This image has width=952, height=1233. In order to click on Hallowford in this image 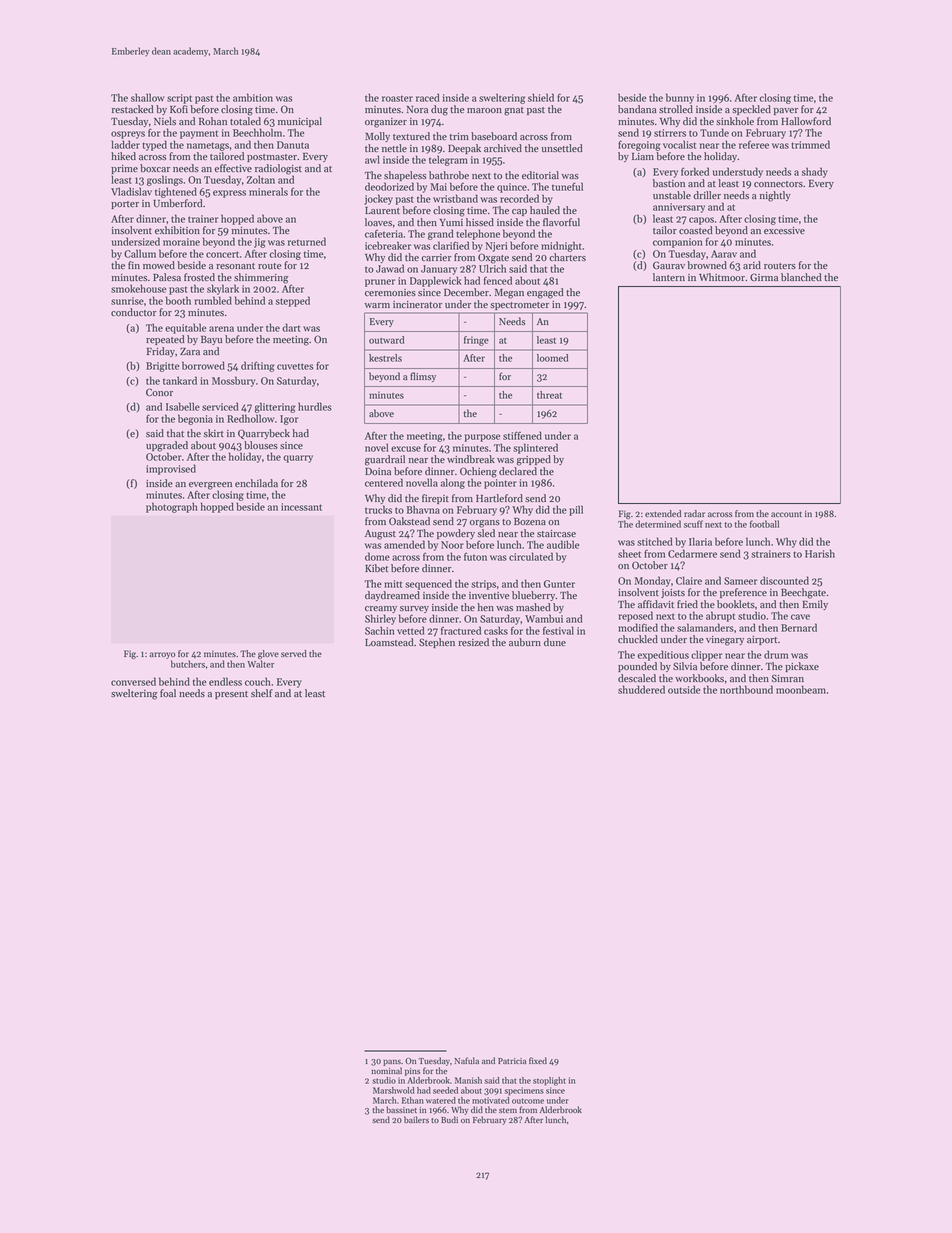, I will do `click(806, 121)`.
